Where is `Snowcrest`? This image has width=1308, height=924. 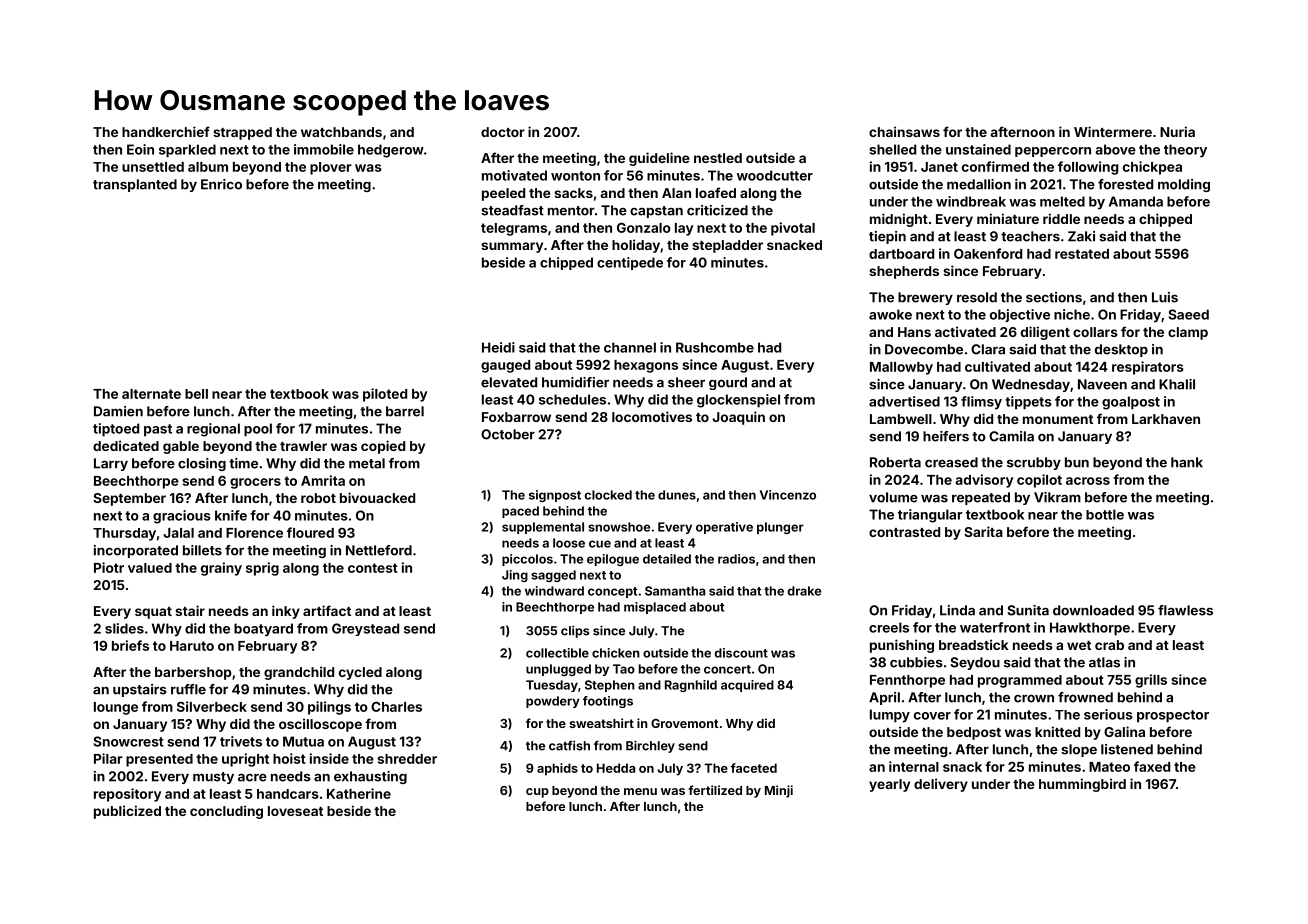 Snowcrest is located at coordinates (129, 741).
